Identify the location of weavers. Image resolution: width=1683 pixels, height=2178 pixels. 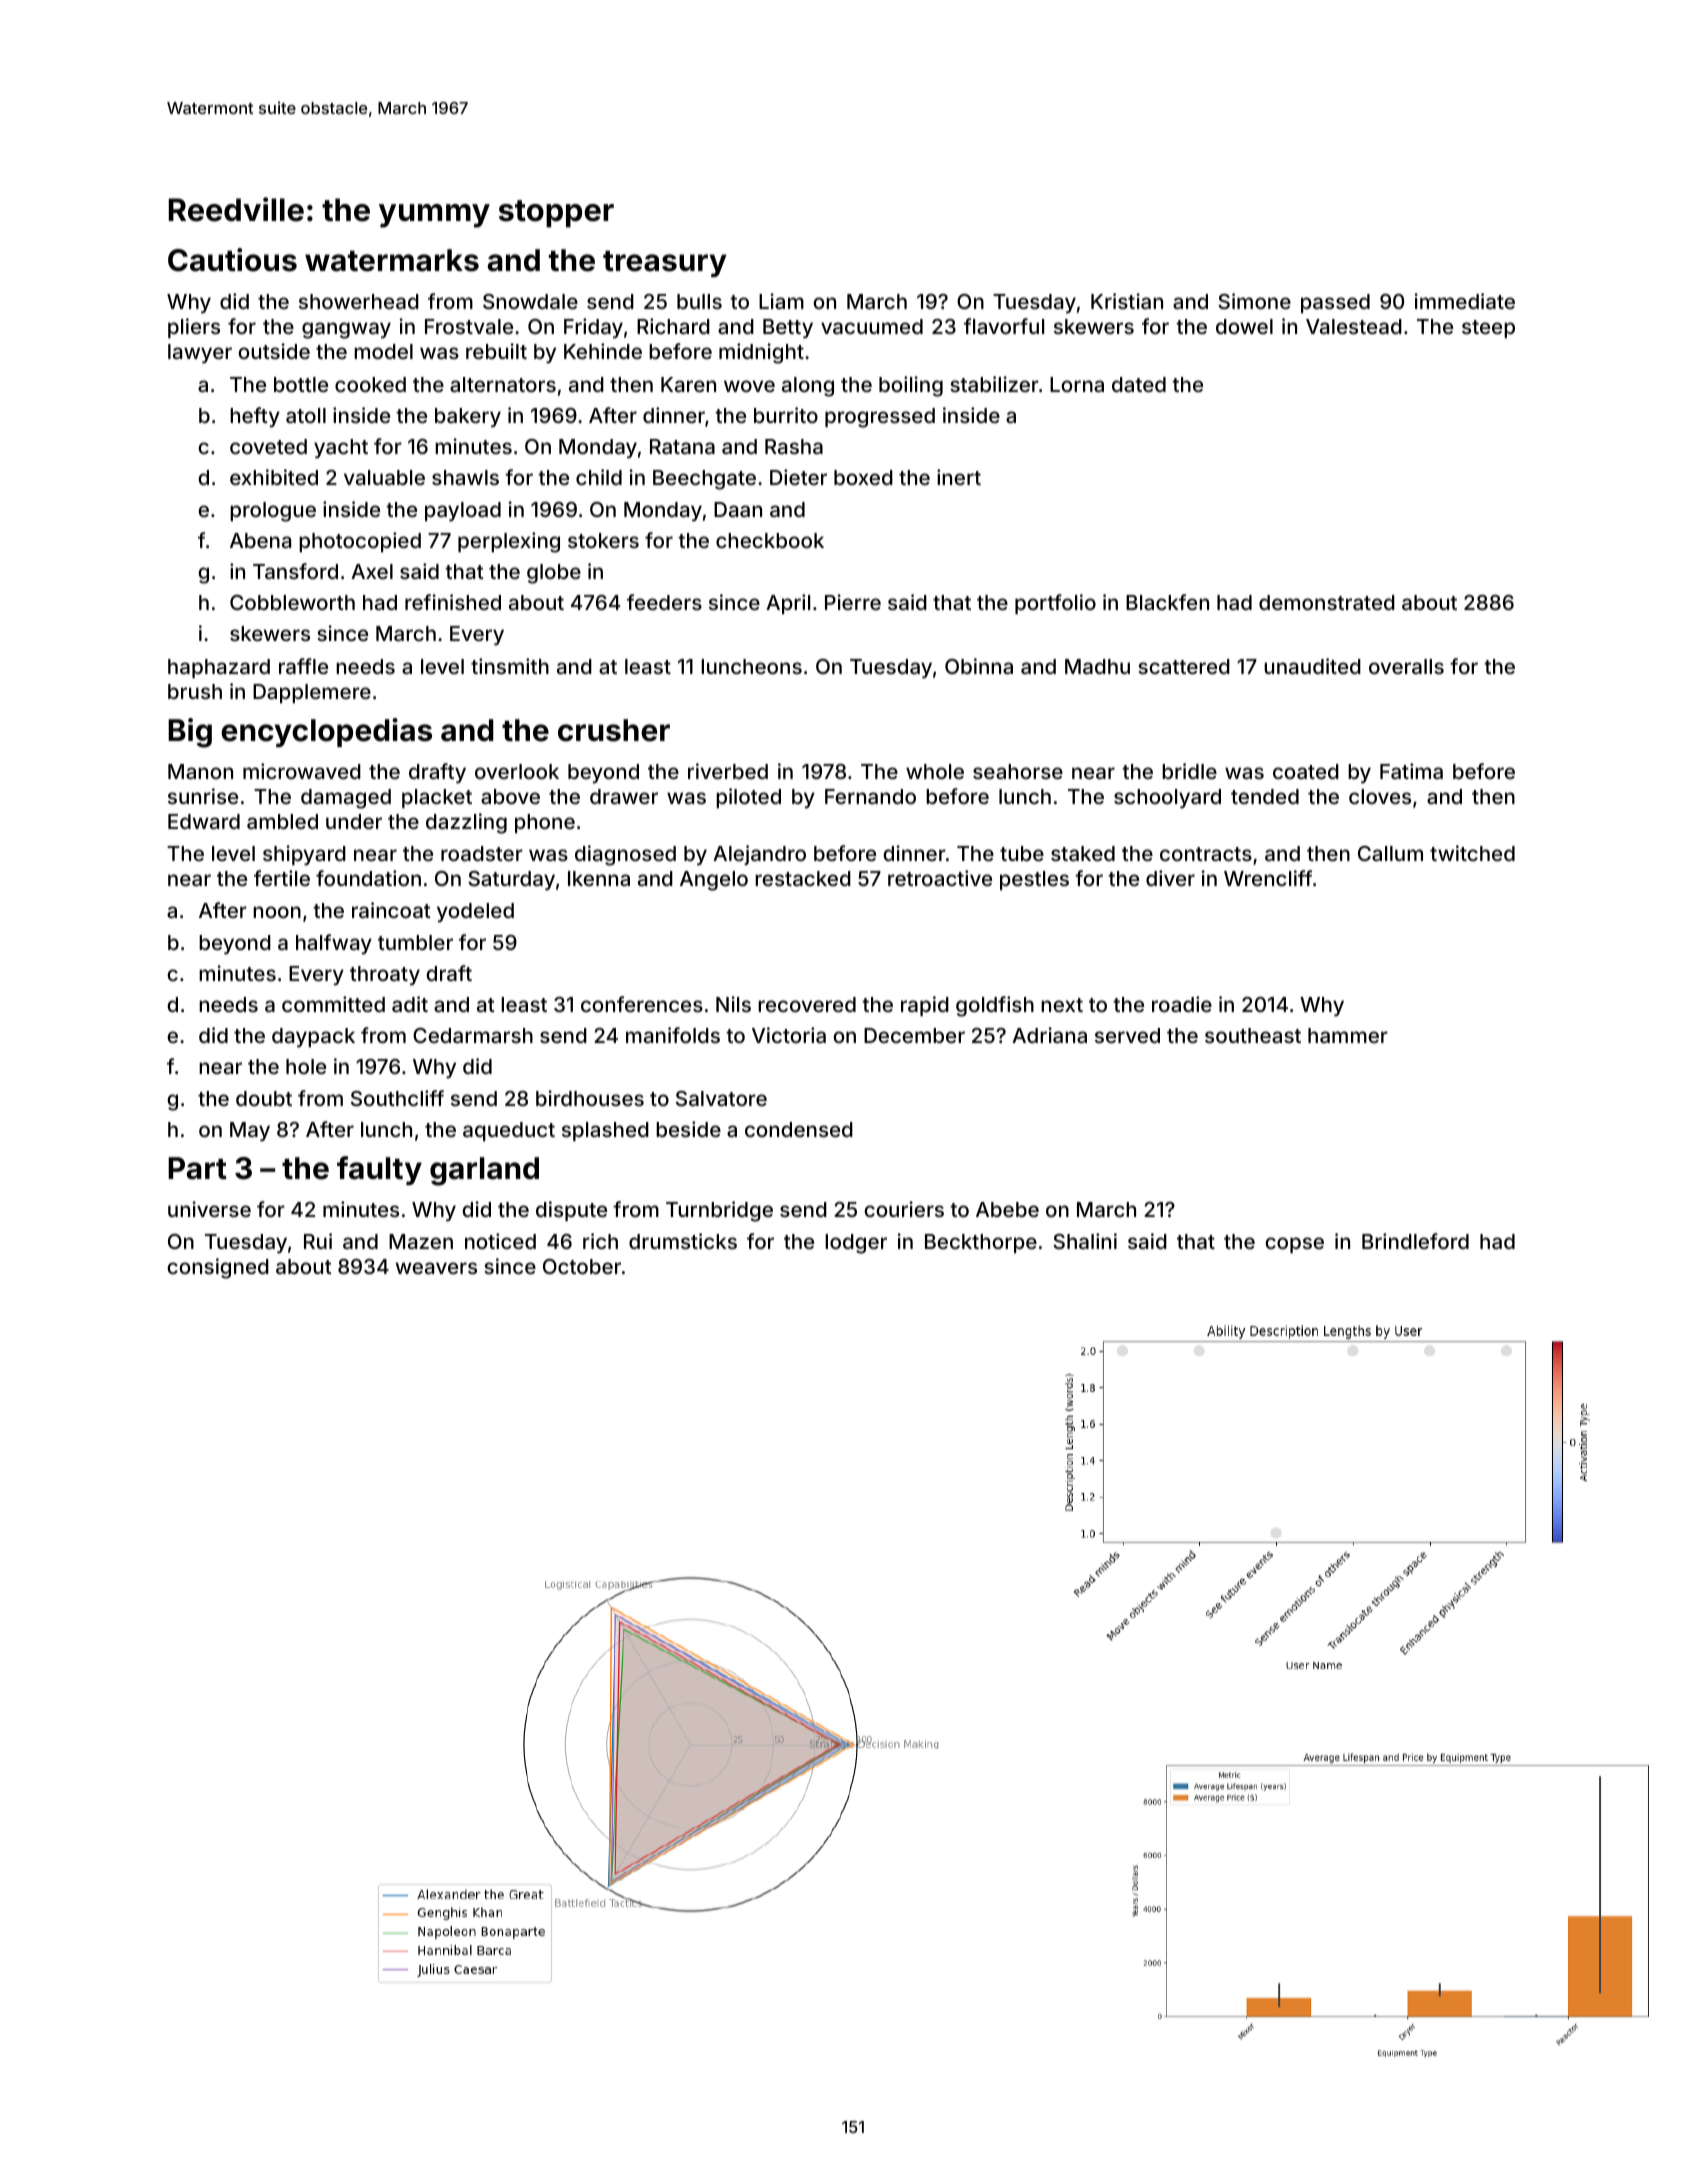
(436, 1268).
